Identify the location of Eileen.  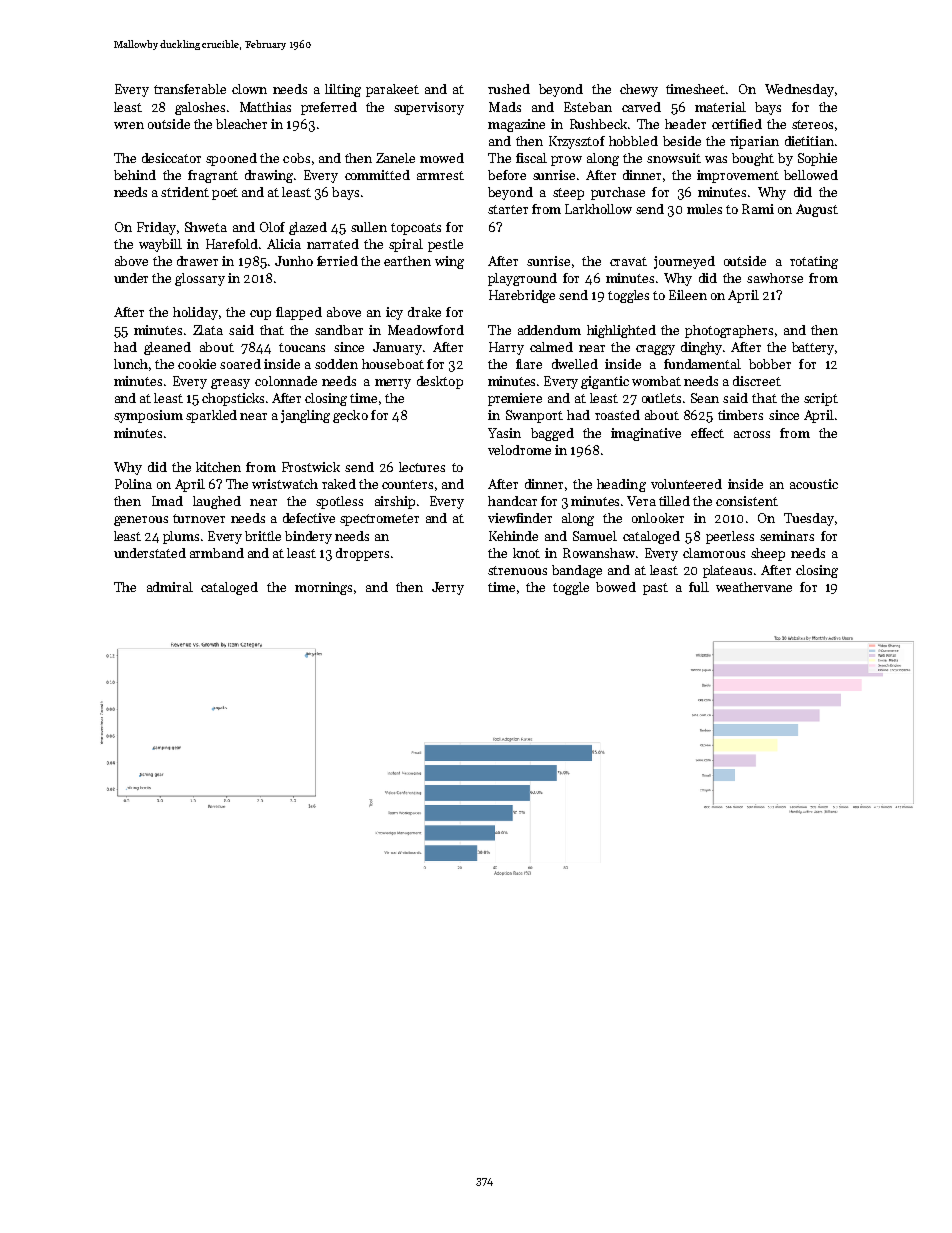
(688, 295).
